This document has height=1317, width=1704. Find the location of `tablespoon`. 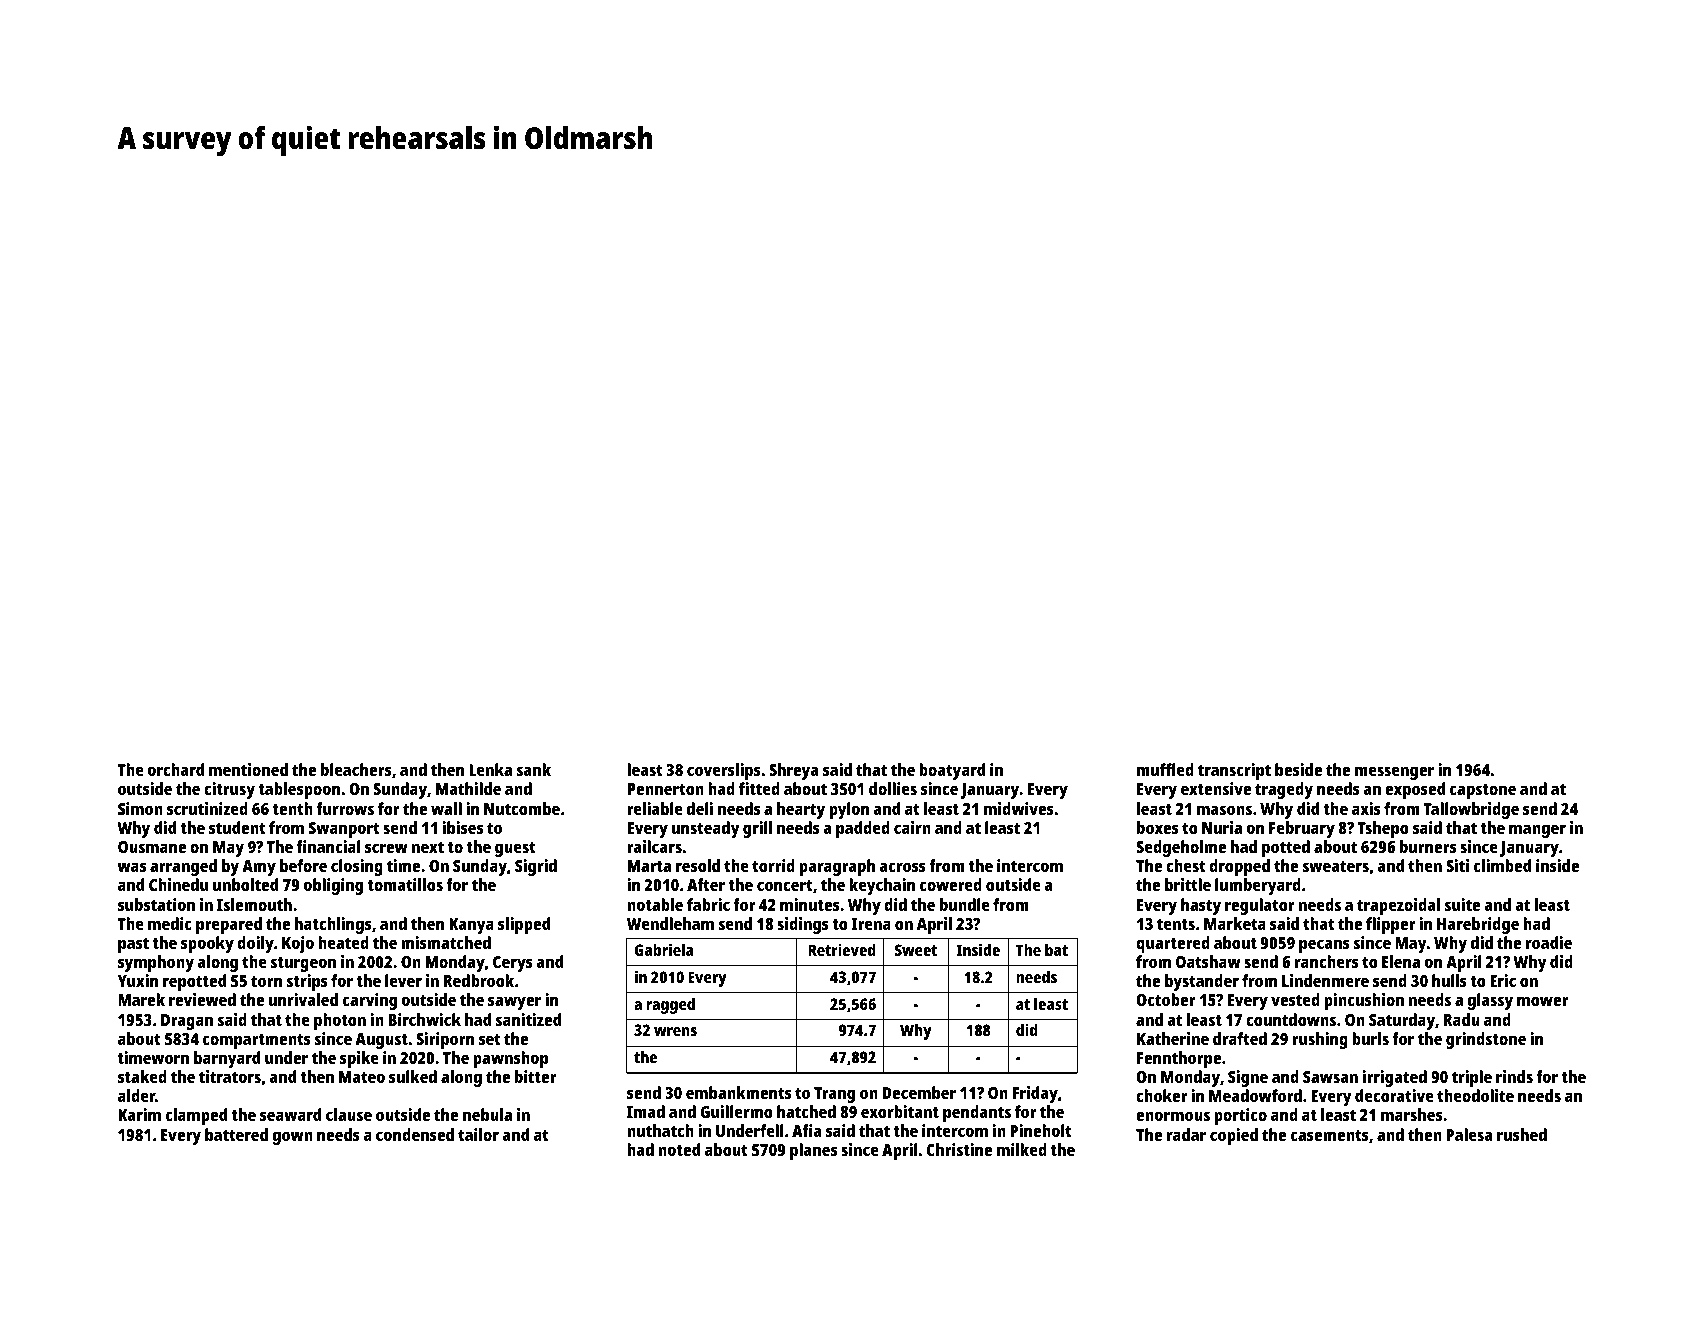

tablespoon is located at coordinates (299, 790).
